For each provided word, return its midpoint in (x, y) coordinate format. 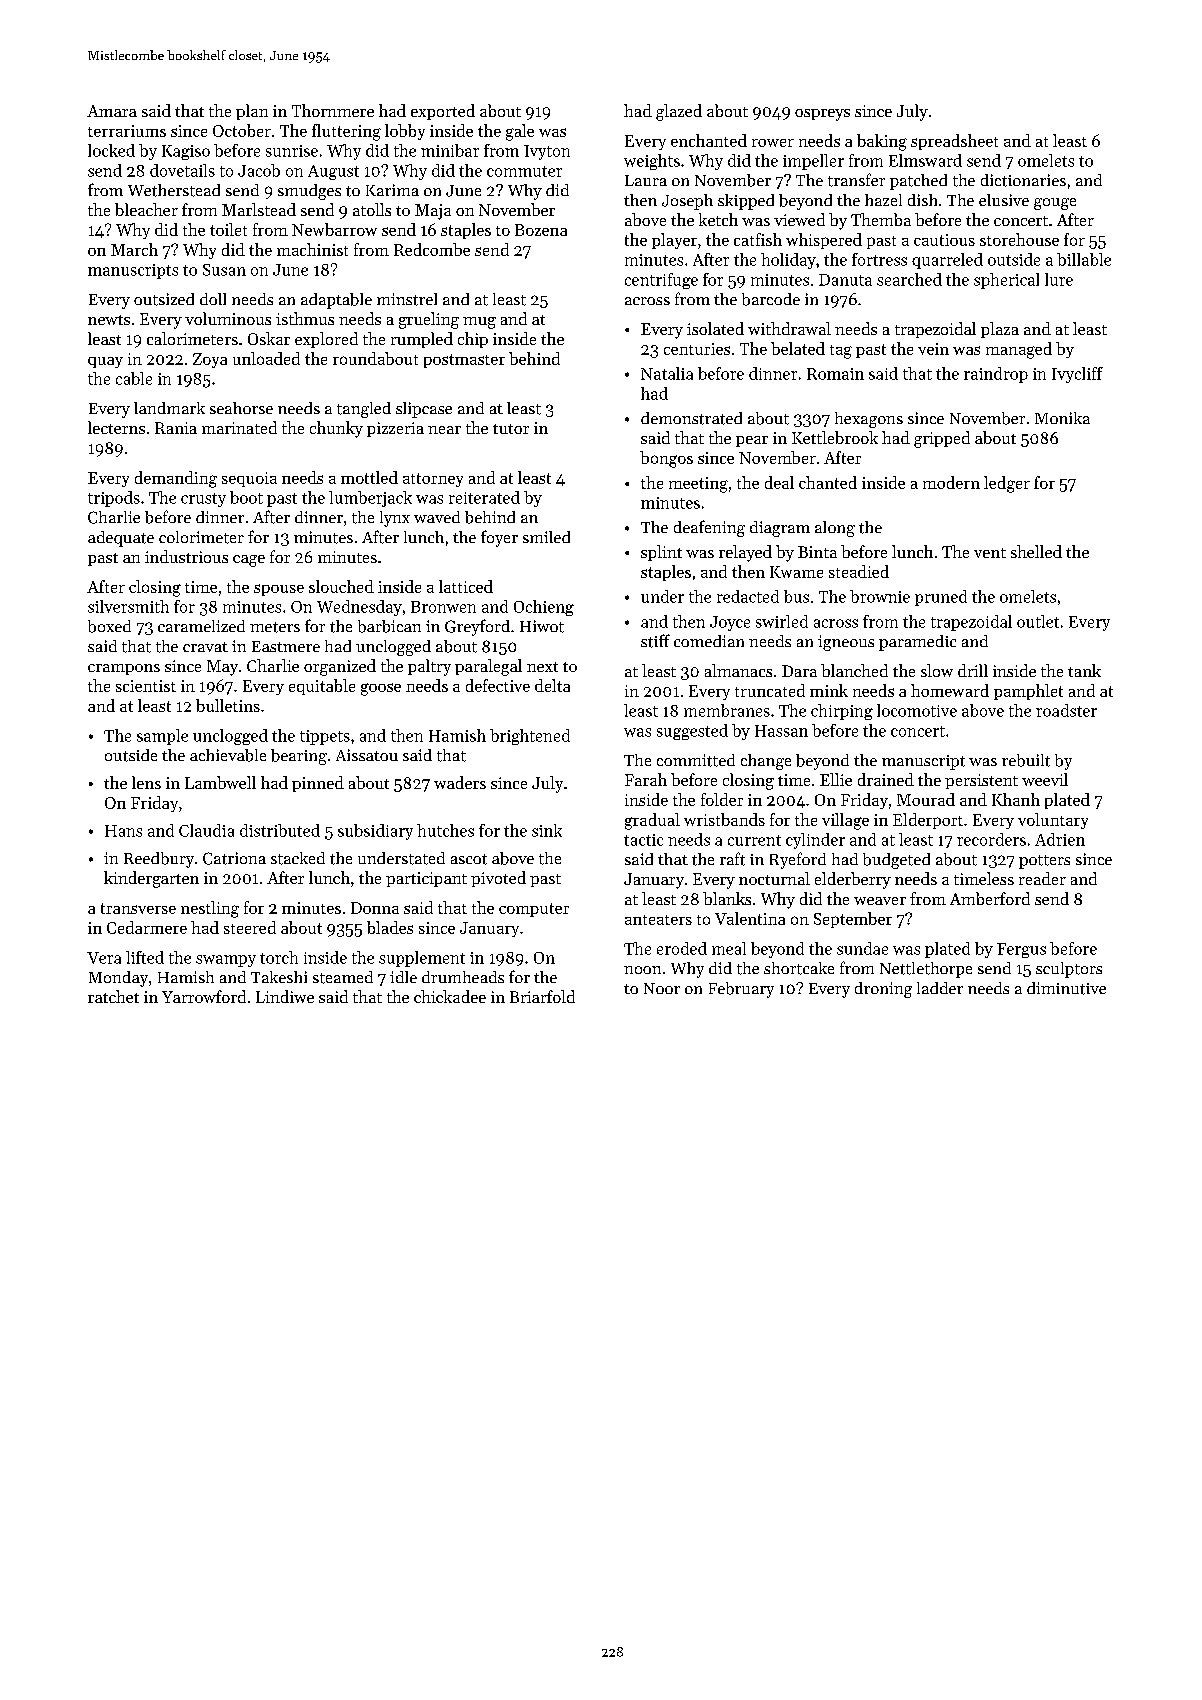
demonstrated (691, 418)
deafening (709, 528)
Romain (835, 374)
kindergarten (151, 879)
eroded (682, 948)
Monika (1062, 418)
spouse (279, 590)
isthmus (305, 318)
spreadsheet (954, 142)
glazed (679, 112)
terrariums (127, 131)
